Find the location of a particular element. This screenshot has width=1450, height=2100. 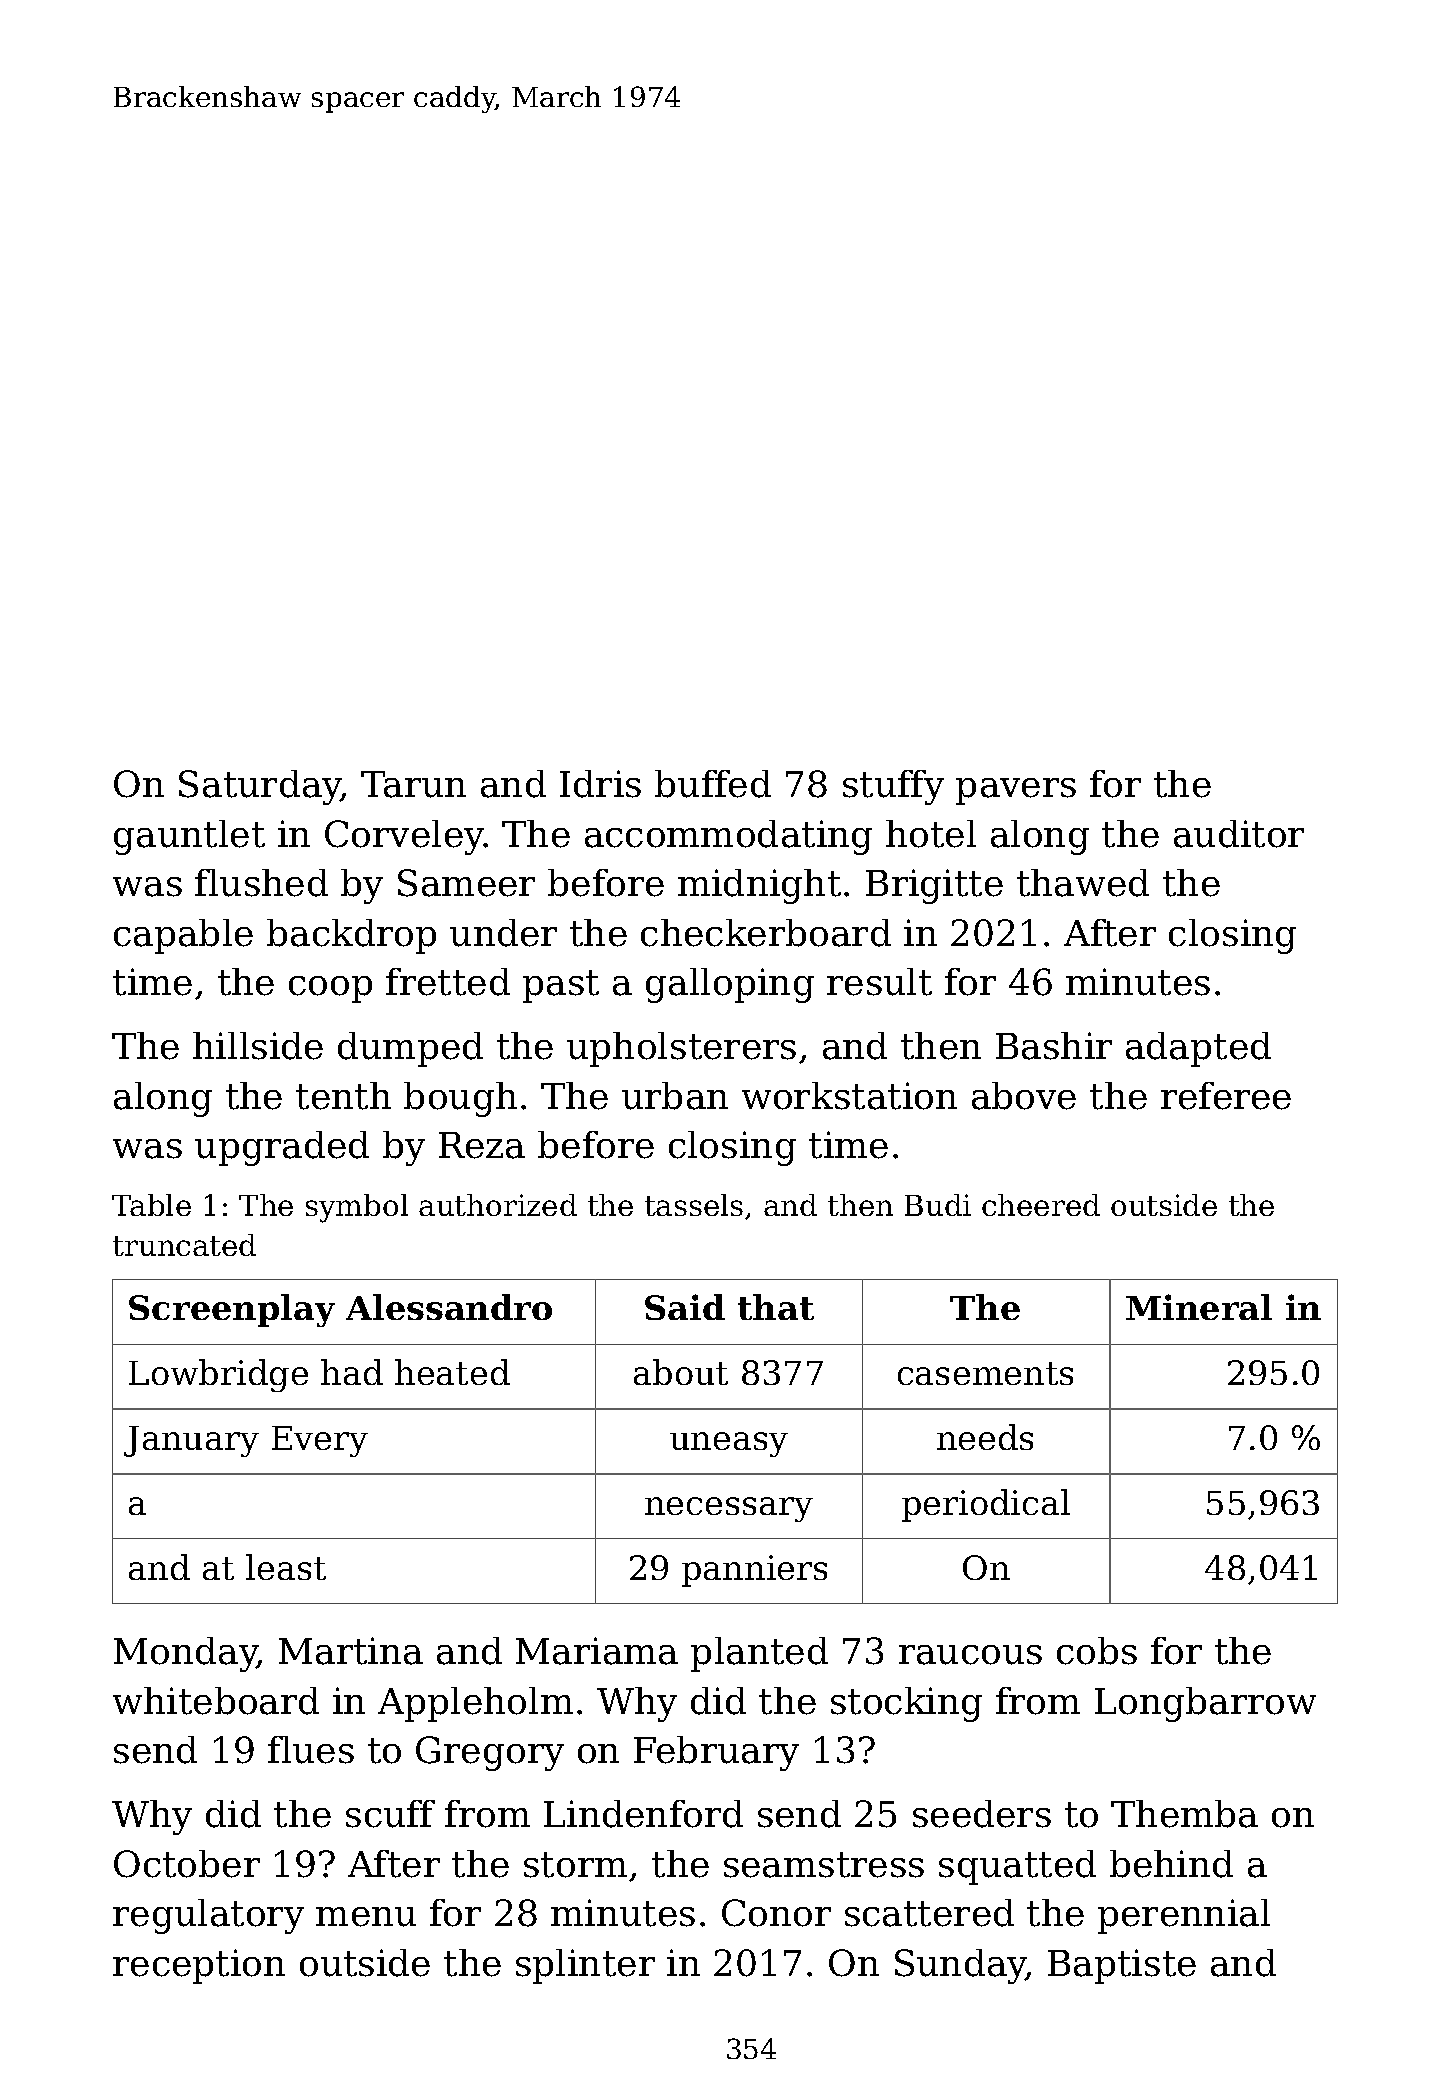

referee is located at coordinates (1226, 1096).
